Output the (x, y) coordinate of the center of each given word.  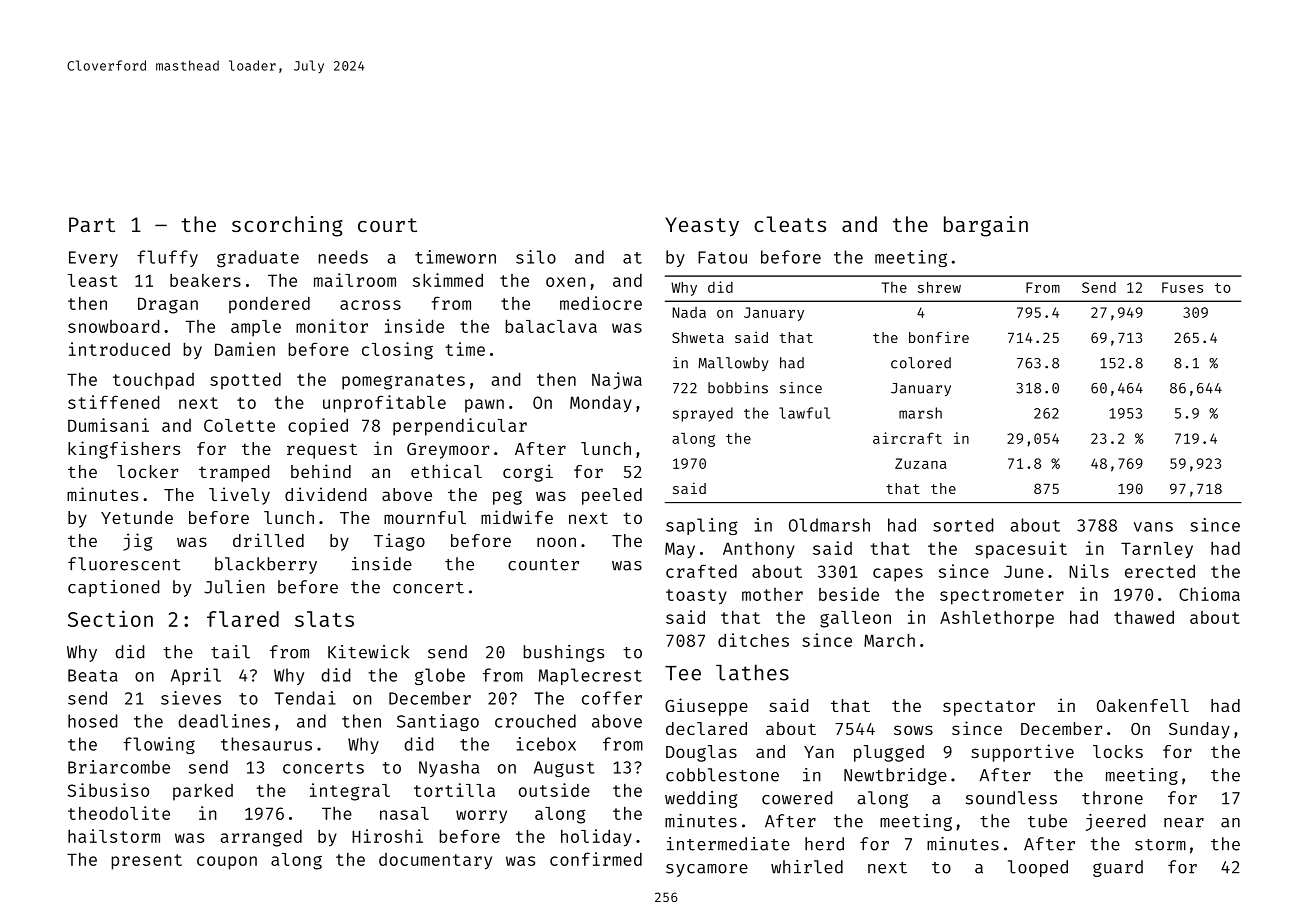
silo (536, 257)
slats (324, 619)
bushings (563, 653)
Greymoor (448, 451)
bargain (986, 226)
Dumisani (108, 425)
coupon (227, 863)
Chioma (1209, 594)
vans (1153, 527)
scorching (287, 226)
